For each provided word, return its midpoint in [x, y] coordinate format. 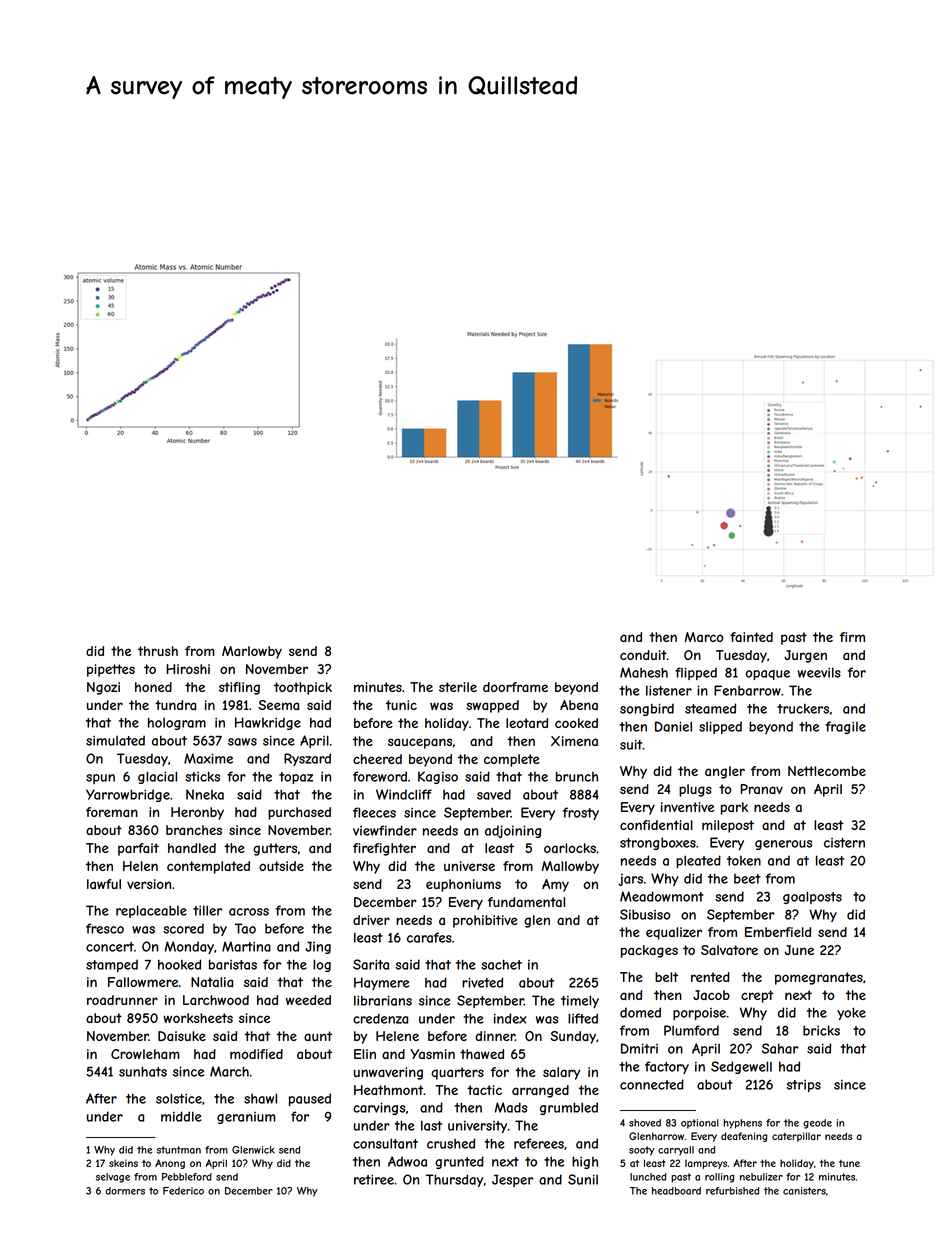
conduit [643, 655]
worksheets [198, 1018]
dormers [125, 1191]
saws [242, 742]
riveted [482, 982]
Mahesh [644, 672]
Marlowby [252, 652]
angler [725, 772]
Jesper [513, 1180]
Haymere [381, 983]
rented [710, 977]
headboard [676, 1191]
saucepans [420, 743]
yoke [851, 1013]
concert [110, 947]
